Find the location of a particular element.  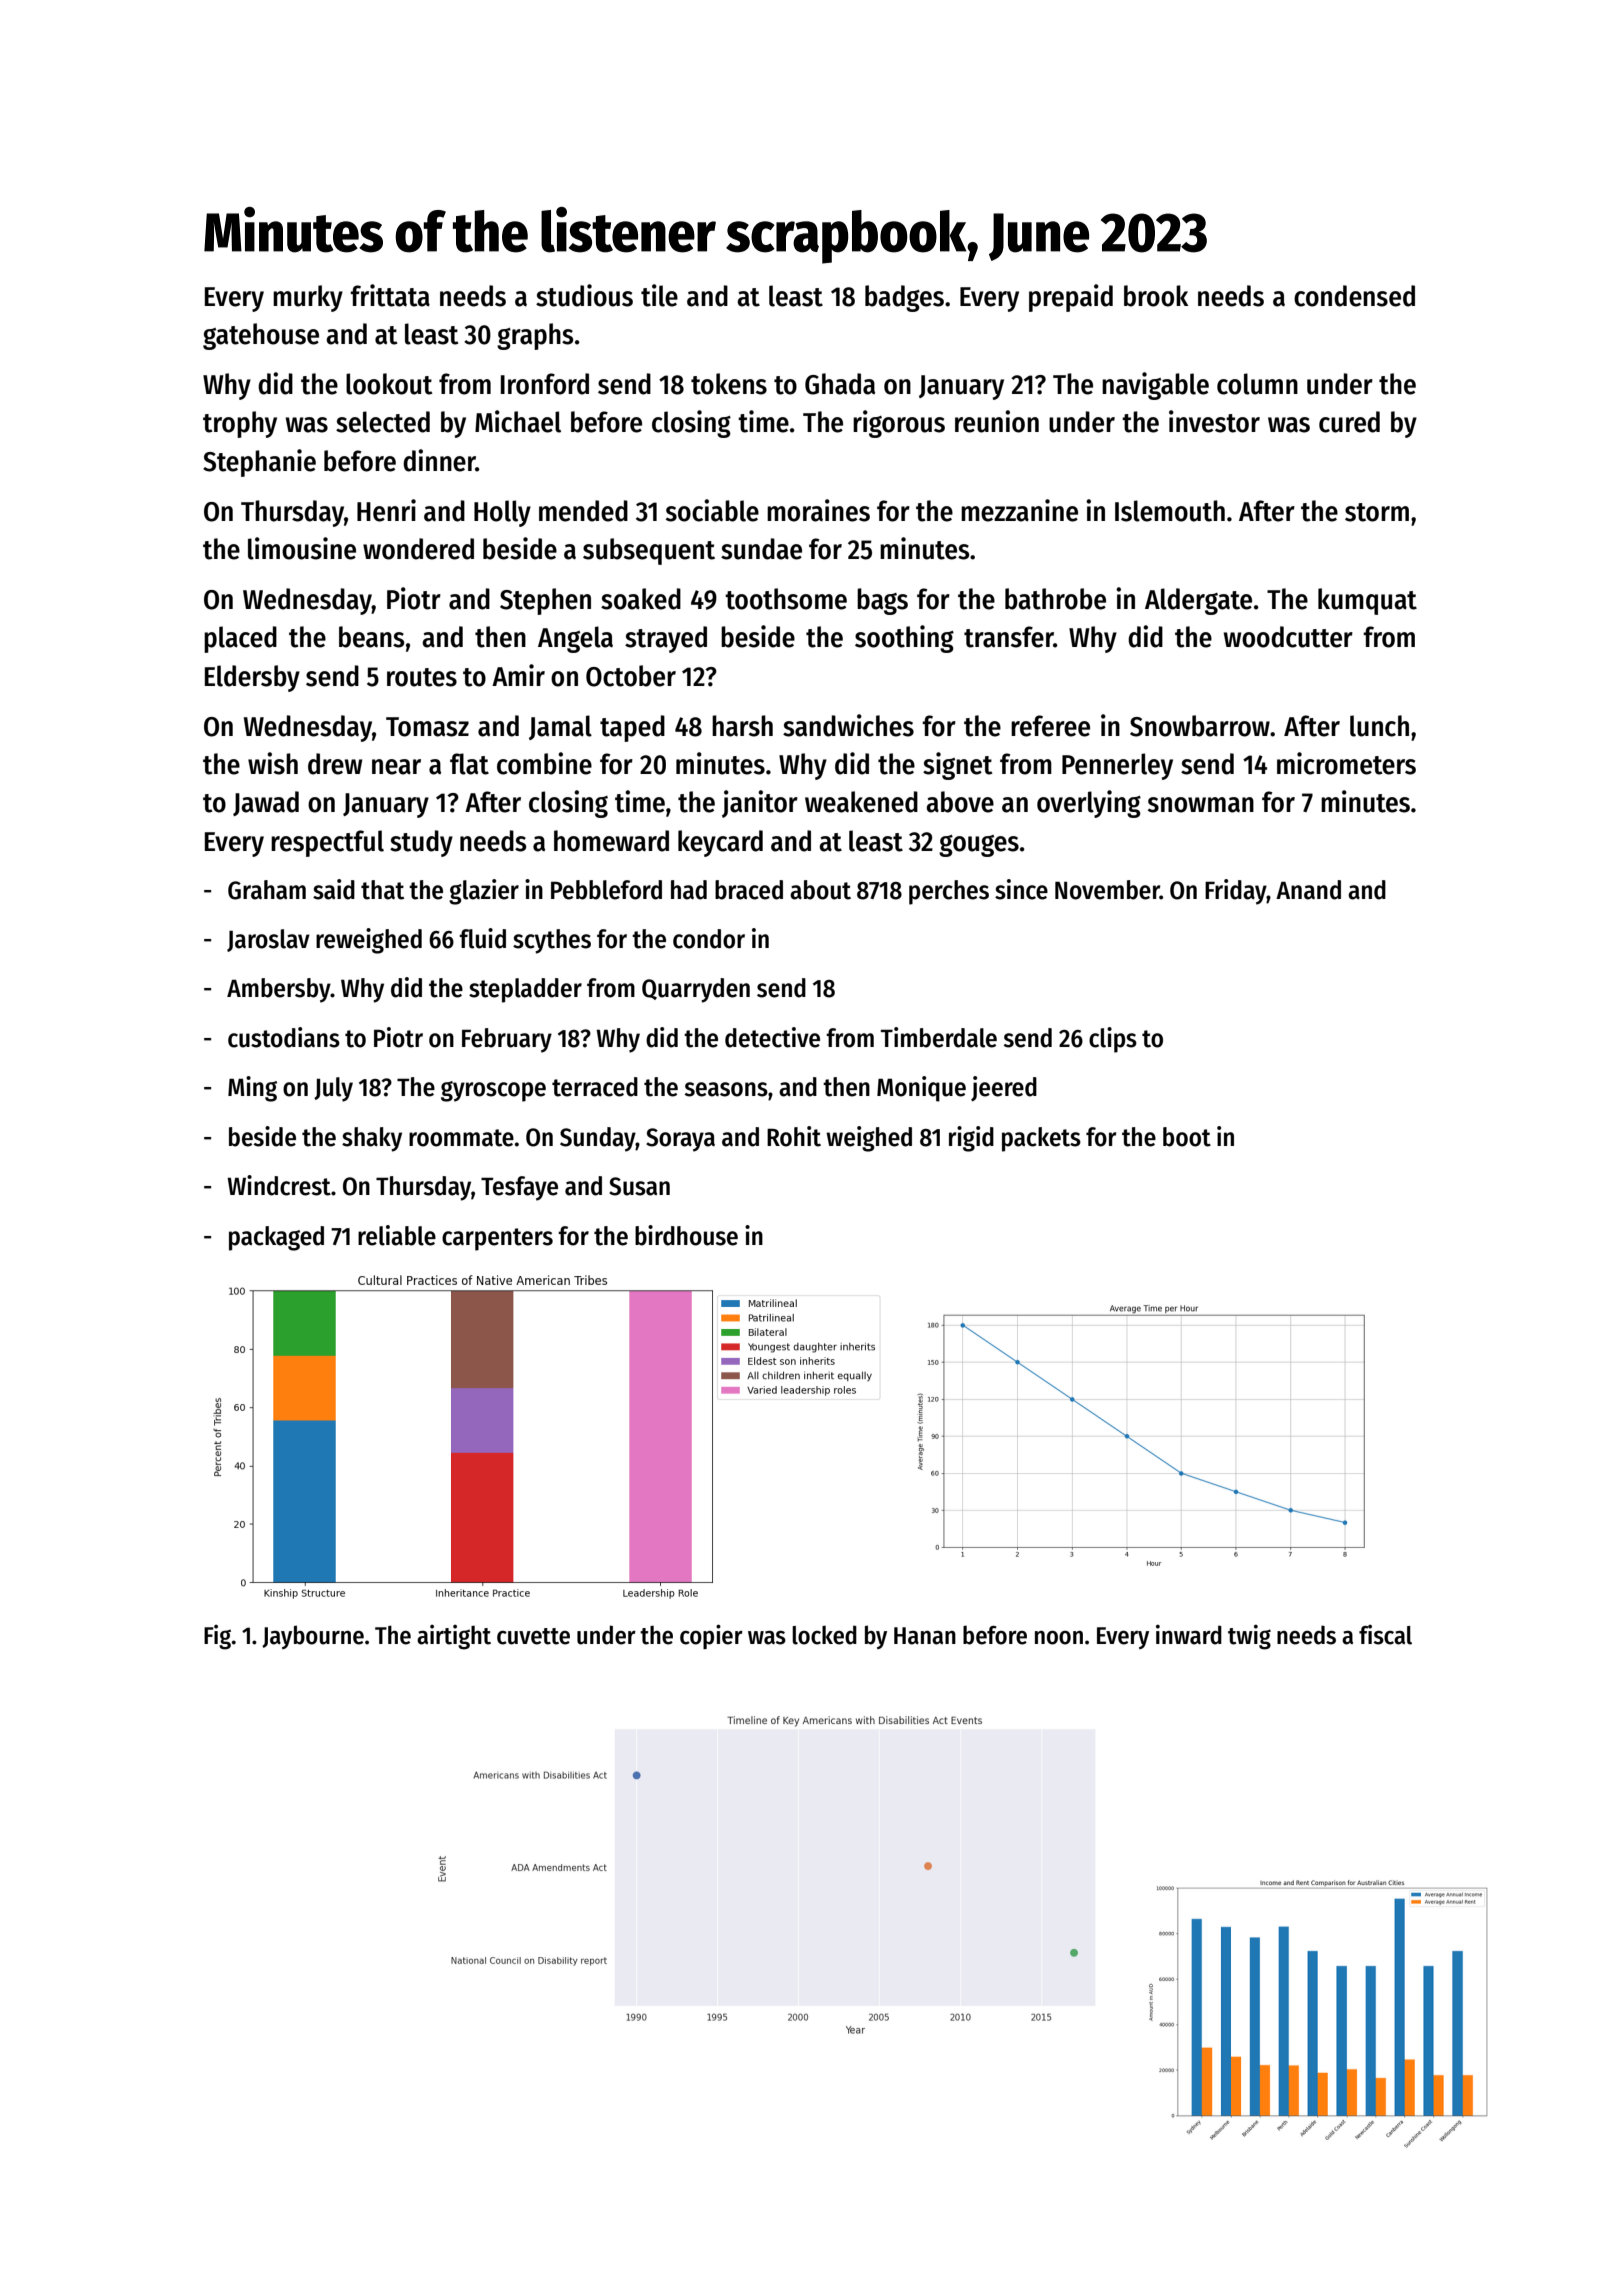

gatehouse is located at coordinates (261, 336).
